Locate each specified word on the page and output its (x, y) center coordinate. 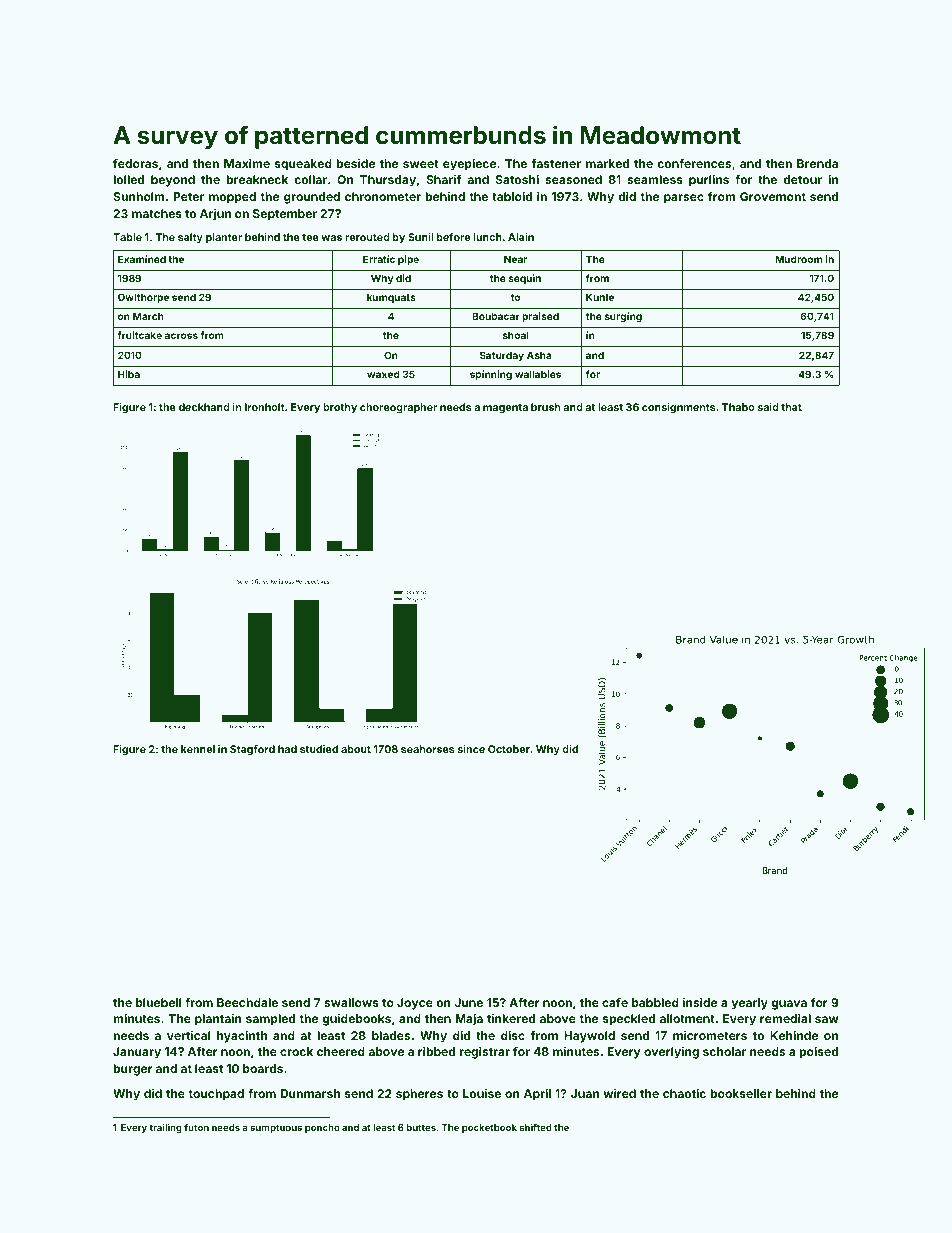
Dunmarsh (310, 1093)
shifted (536, 1127)
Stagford (252, 750)
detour (802, 179)
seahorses (428, 749)
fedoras (135, 163)
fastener (556, 163)
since (471, 749)
